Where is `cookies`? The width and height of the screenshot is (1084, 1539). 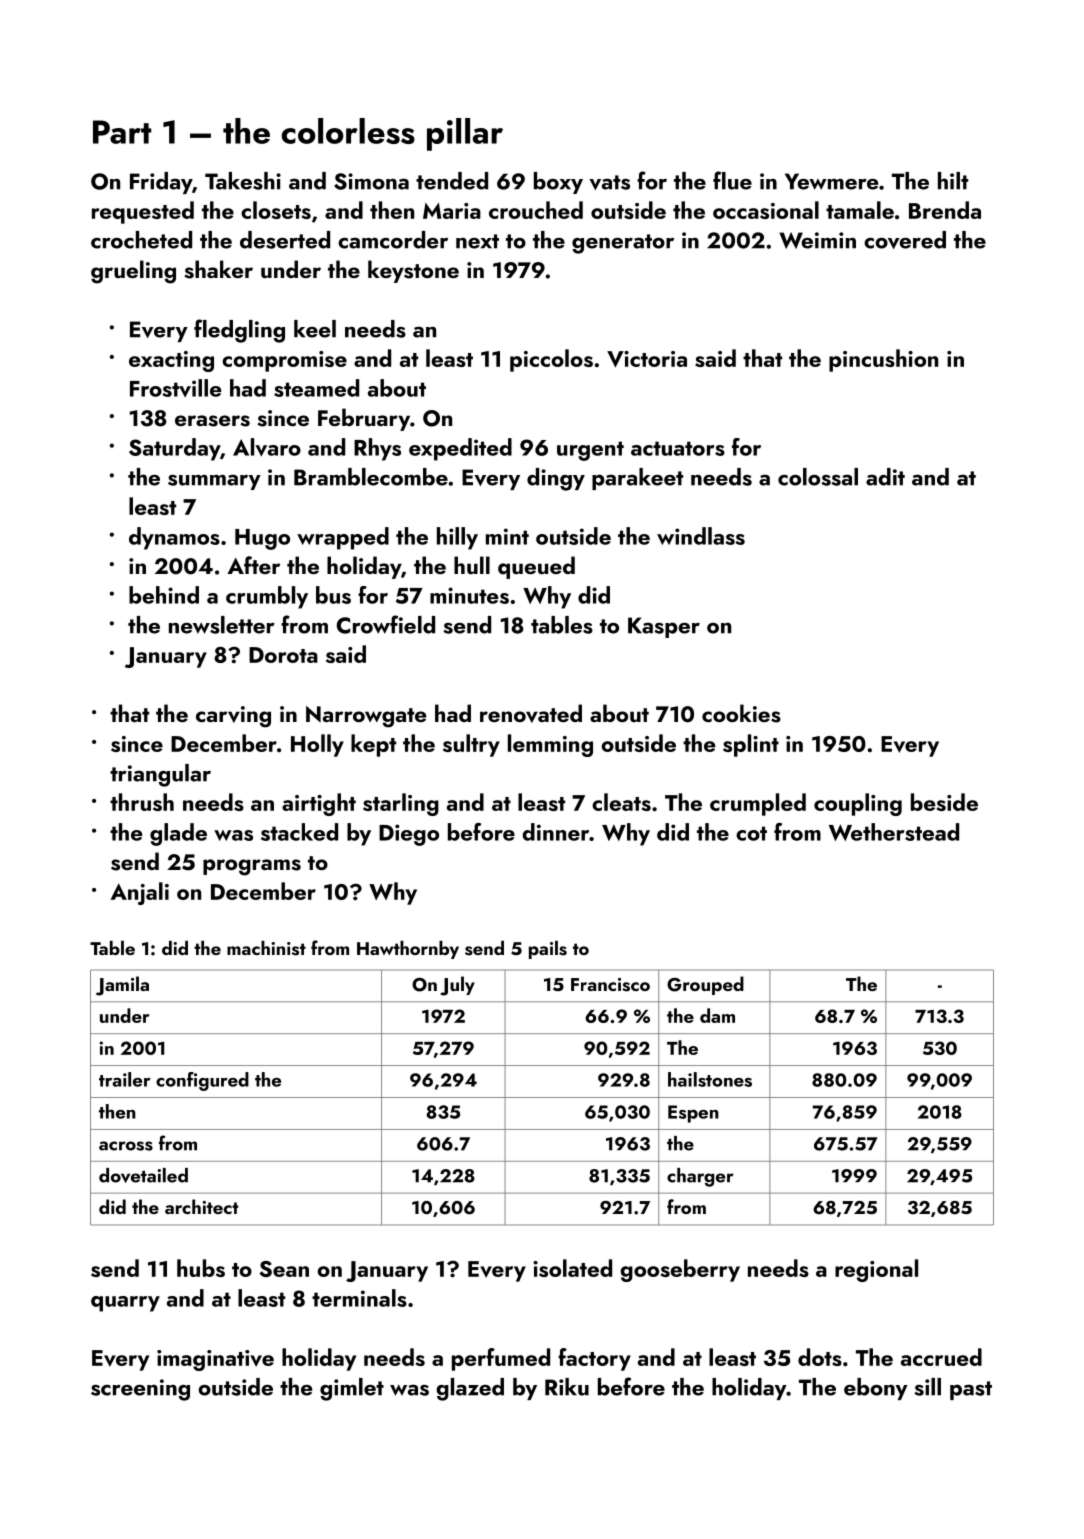
cookies is located at coordinates (741, 713).
